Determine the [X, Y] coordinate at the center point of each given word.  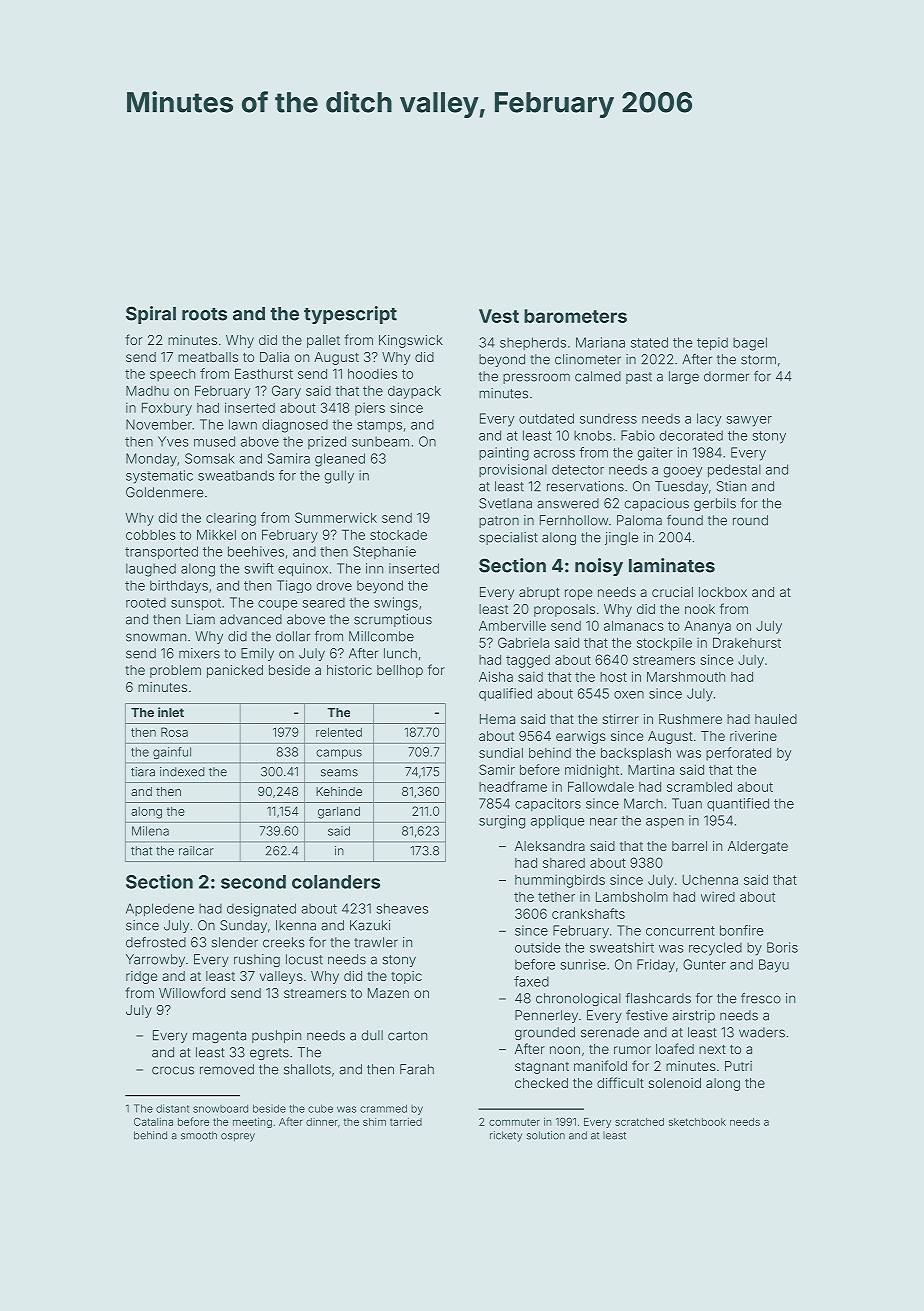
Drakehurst [747, 642]
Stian [731, 486]
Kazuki [370, 925]
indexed [182, 772]
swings [396, 604]
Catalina [153, 1122]
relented [339, 732]
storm [758, 360]
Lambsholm [632, 897]
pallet [323, 341]
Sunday [243, 926]
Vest [499, 316]
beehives [256, 551]
